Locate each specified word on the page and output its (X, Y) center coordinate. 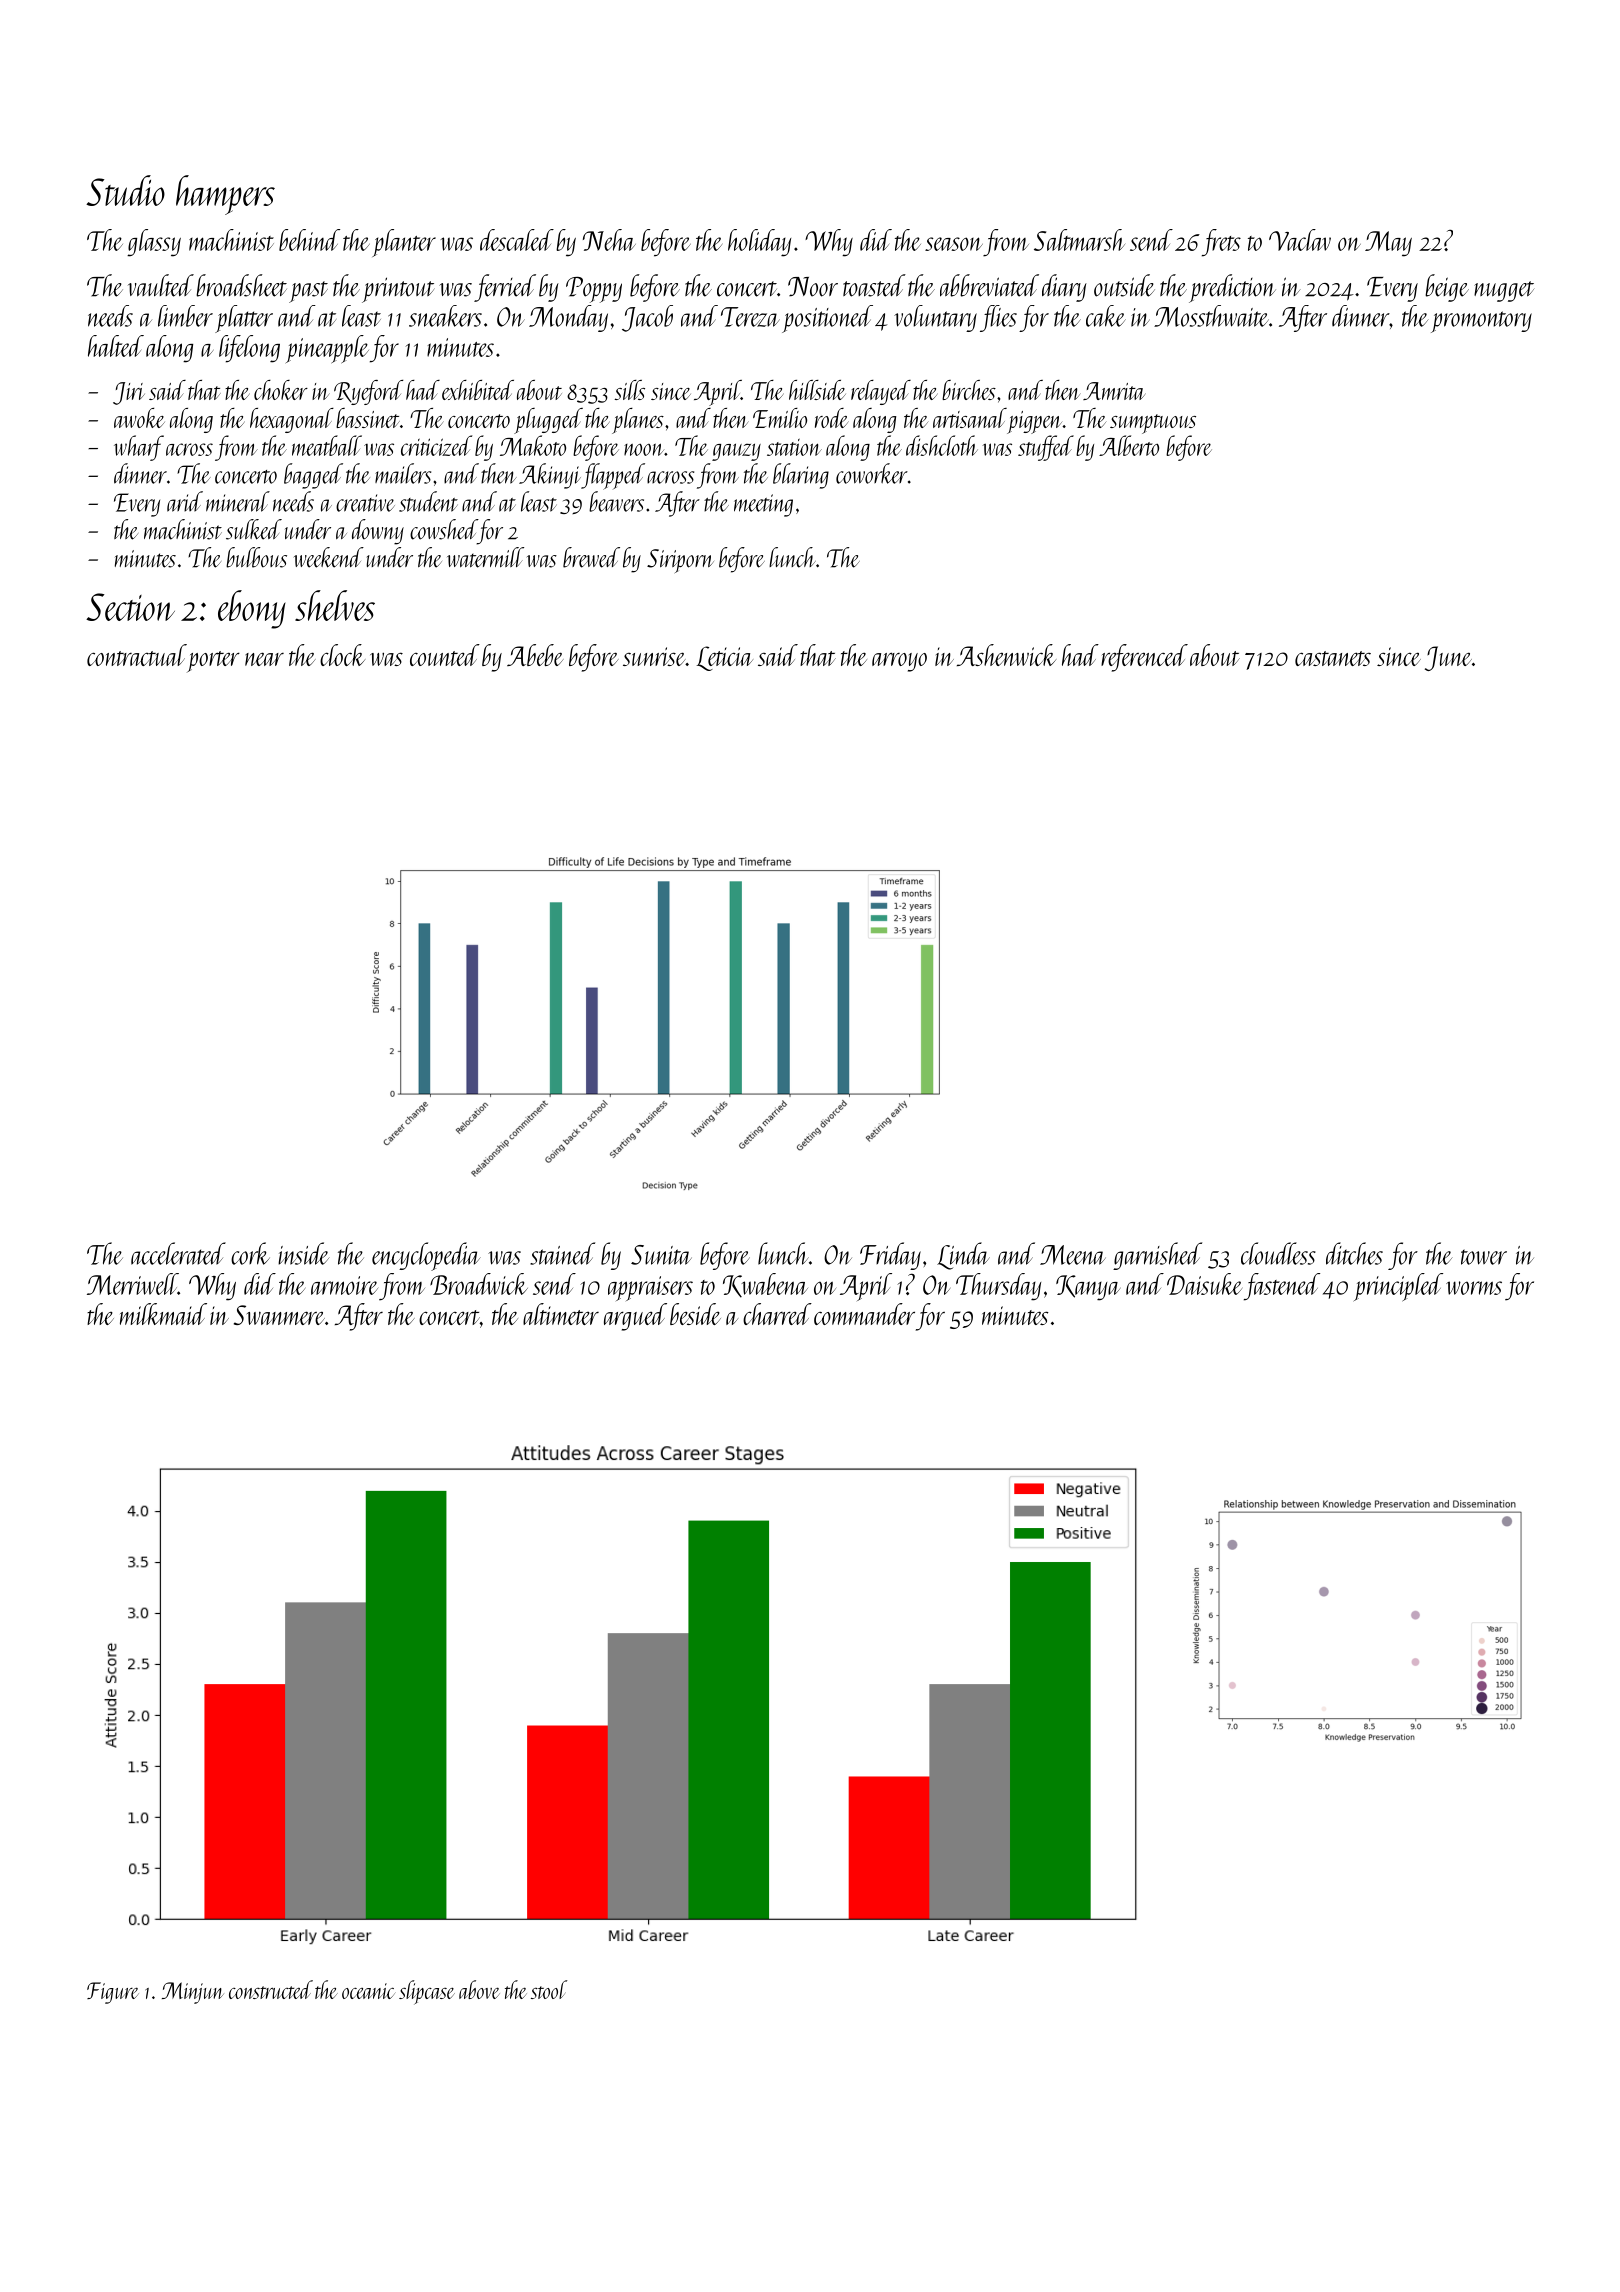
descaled (517, 240)
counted (445, 655)
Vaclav (1300, 240)
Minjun (193, 1993)
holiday (759, 243)
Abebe (535, 655)
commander (864, 1314)
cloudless (1278, 1253)
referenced (1144, 658)
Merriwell (132, 1284)
